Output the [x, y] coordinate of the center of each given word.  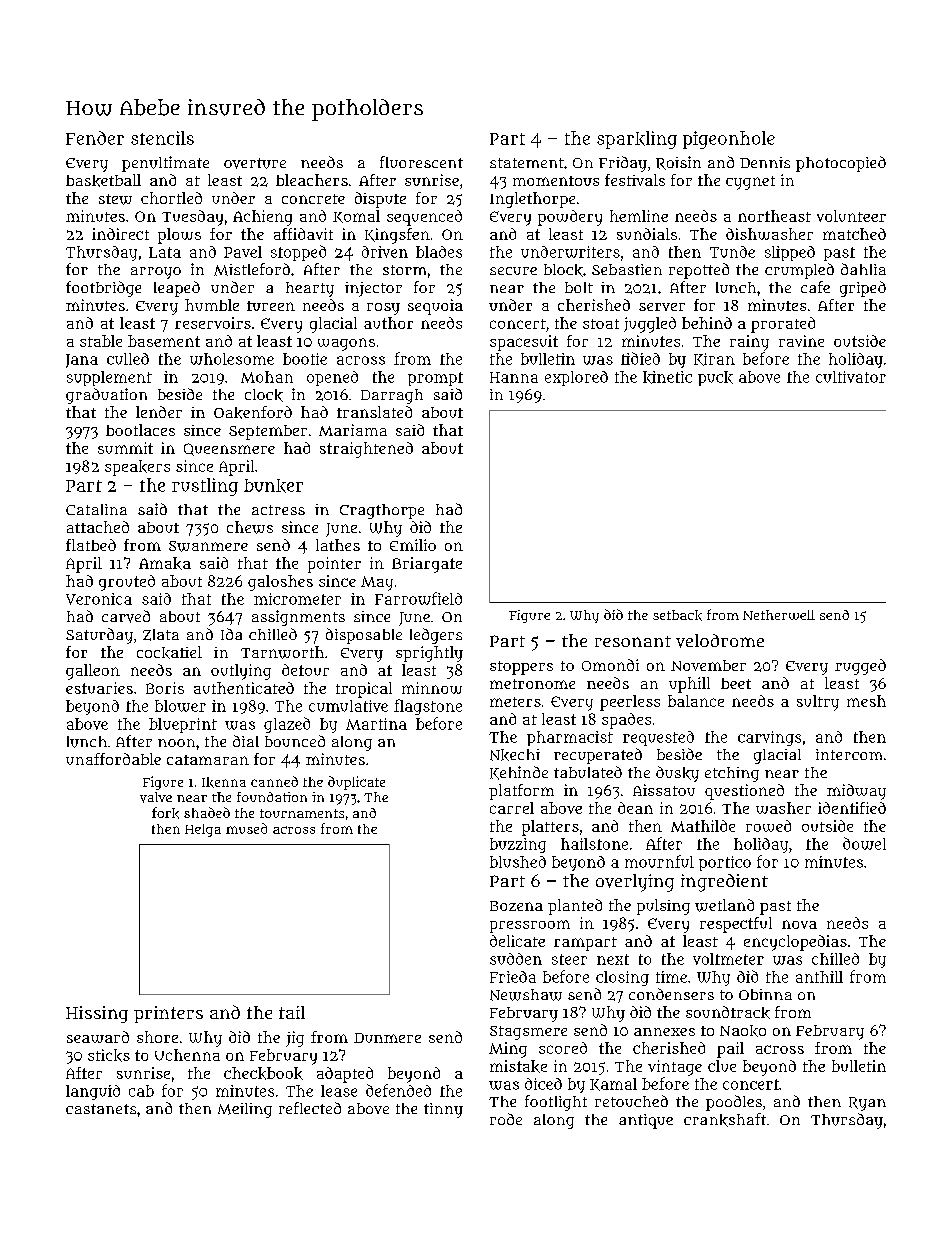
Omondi [610, 665]
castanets [101, 1109]
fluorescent [421, 162]
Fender [95, 138]
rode [506, 1119]
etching [732, 774]
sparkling [637, 140]
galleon [93, 672]
